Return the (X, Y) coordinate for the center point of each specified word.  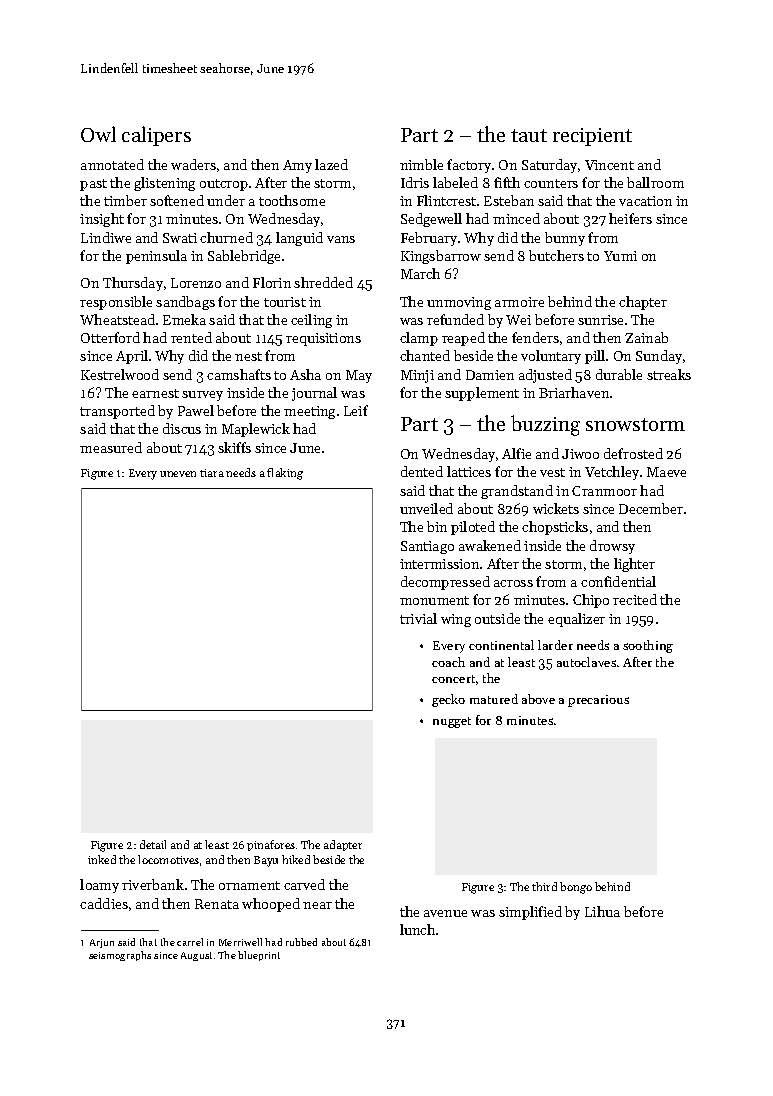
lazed (331, 164)
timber (125, 200)
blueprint (259, 956)
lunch (417, 929)
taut (529, 135)
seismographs (120, 956)
